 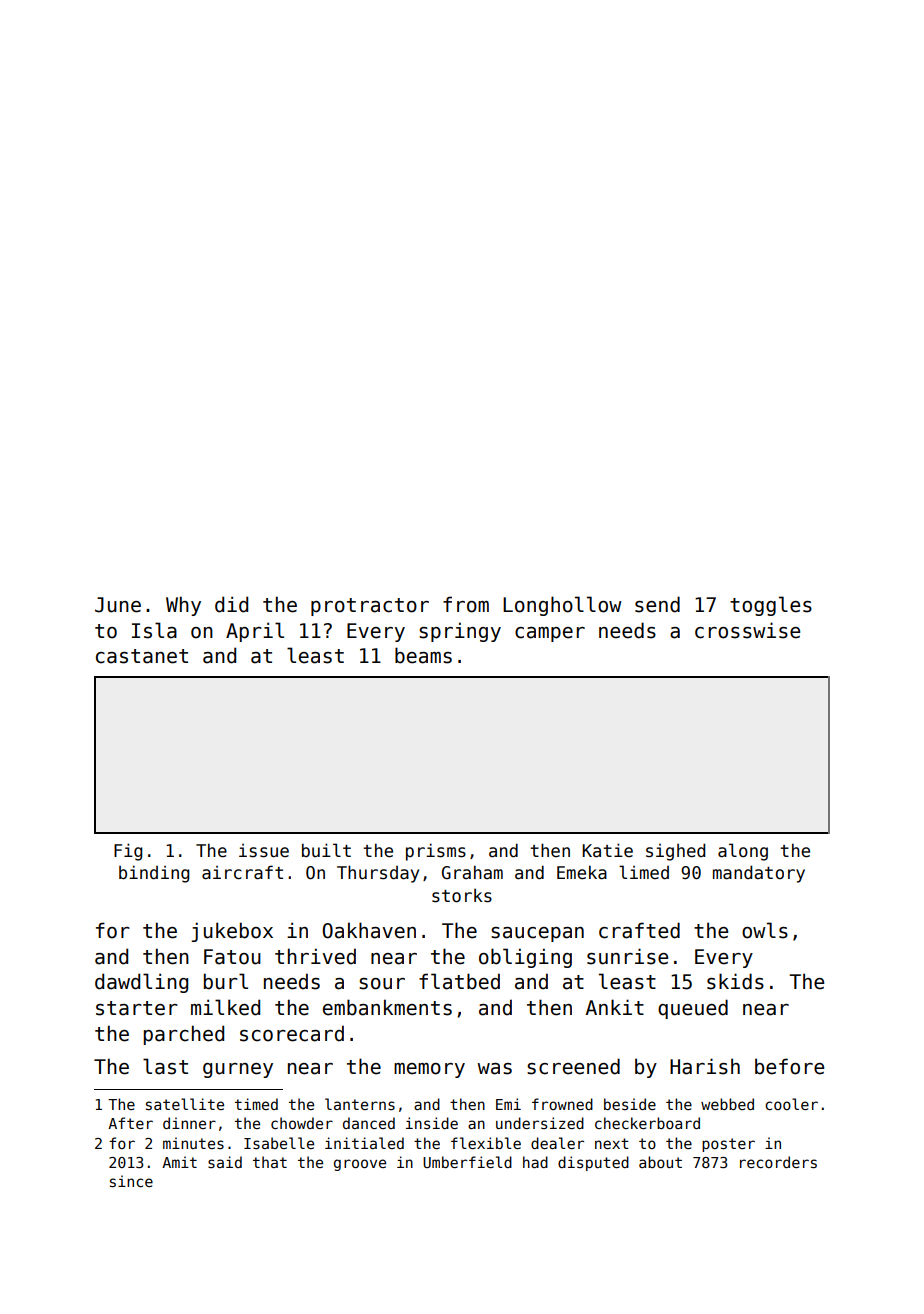 I want to click on saucepan, so click(x=537, y=934).
